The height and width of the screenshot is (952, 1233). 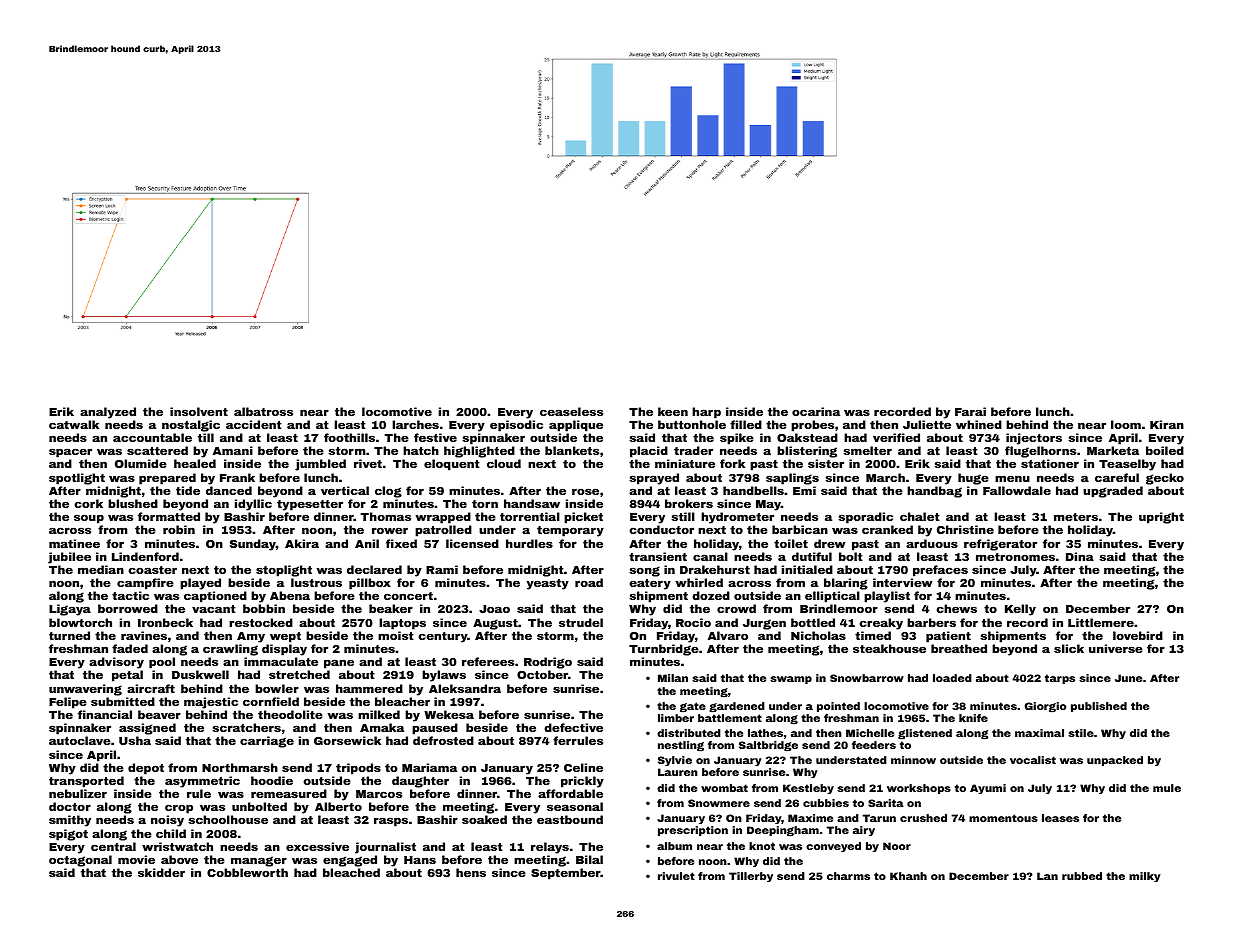 What do you see at coordinates (970, 411) in the screenshot?
I see `Farai` at bounding box center [970, 411].
